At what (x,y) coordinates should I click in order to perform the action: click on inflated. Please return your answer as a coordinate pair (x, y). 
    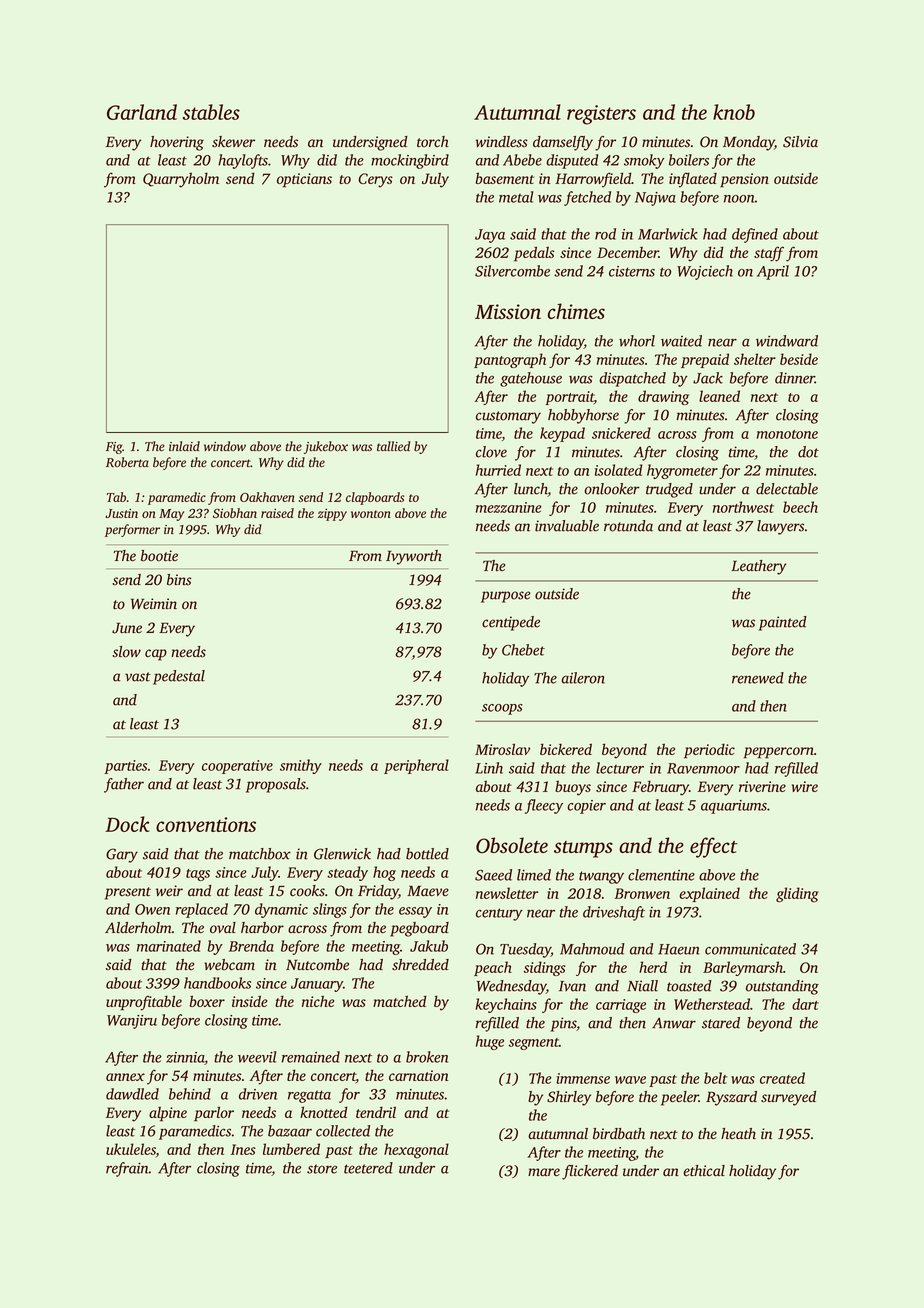
    Looking at the image, I should click on (693, 180).
